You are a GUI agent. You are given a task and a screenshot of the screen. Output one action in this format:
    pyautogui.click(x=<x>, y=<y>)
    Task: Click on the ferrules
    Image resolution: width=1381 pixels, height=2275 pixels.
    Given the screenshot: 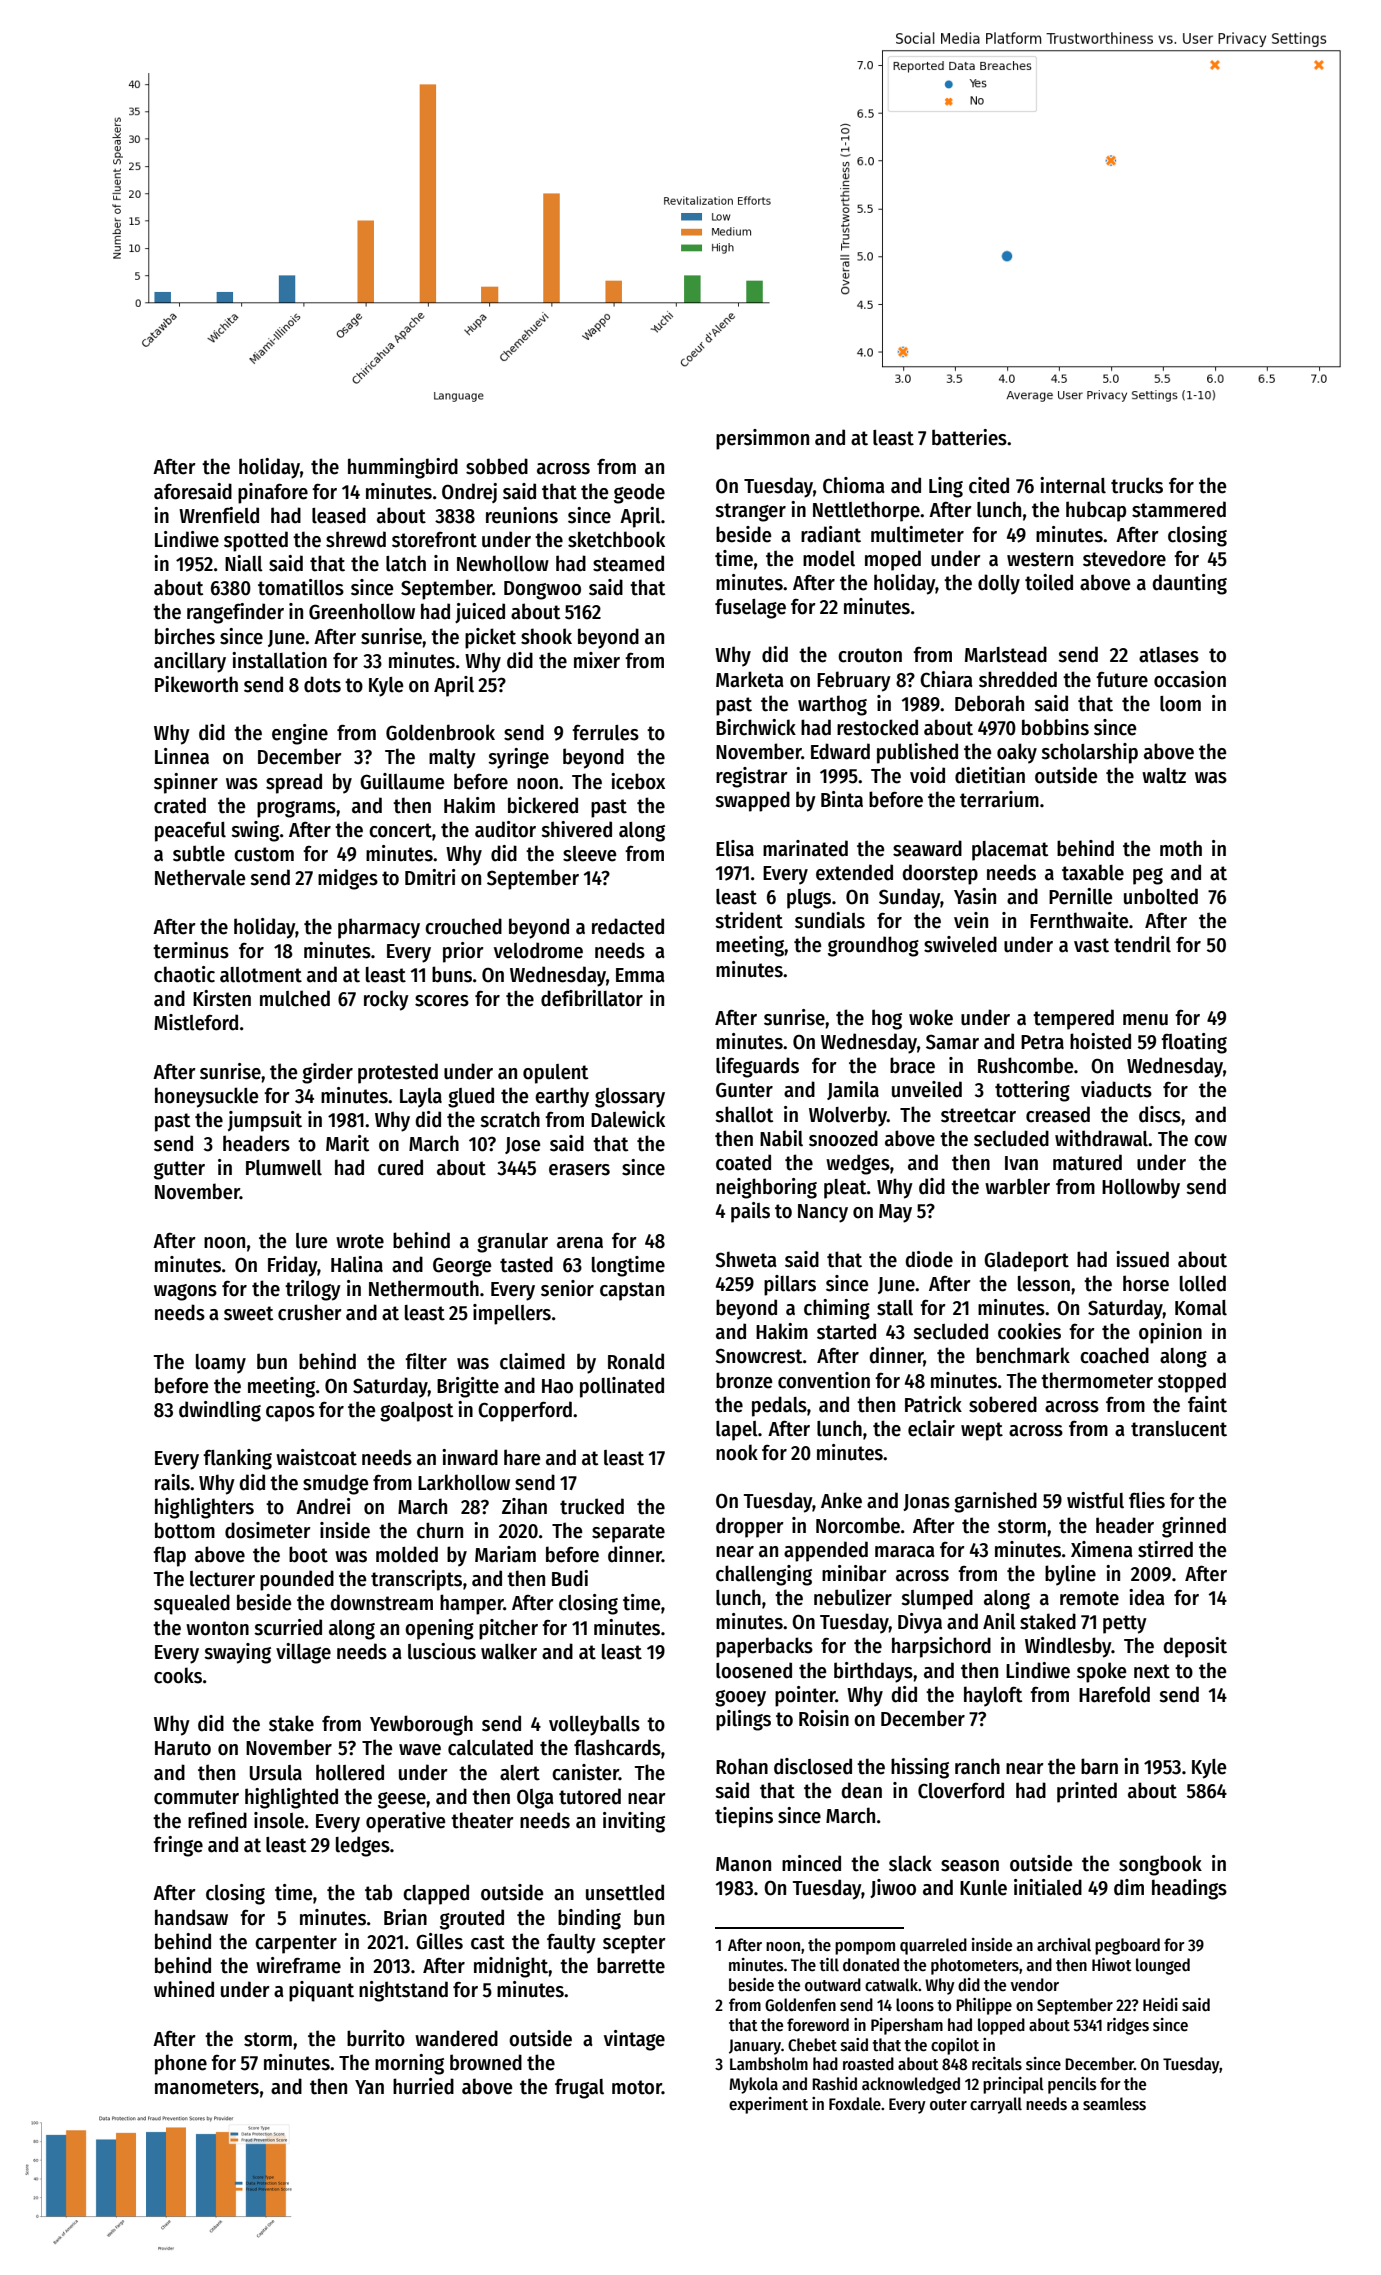 What is the action you would take?
    pyautogui.click(x=605, y=732)
